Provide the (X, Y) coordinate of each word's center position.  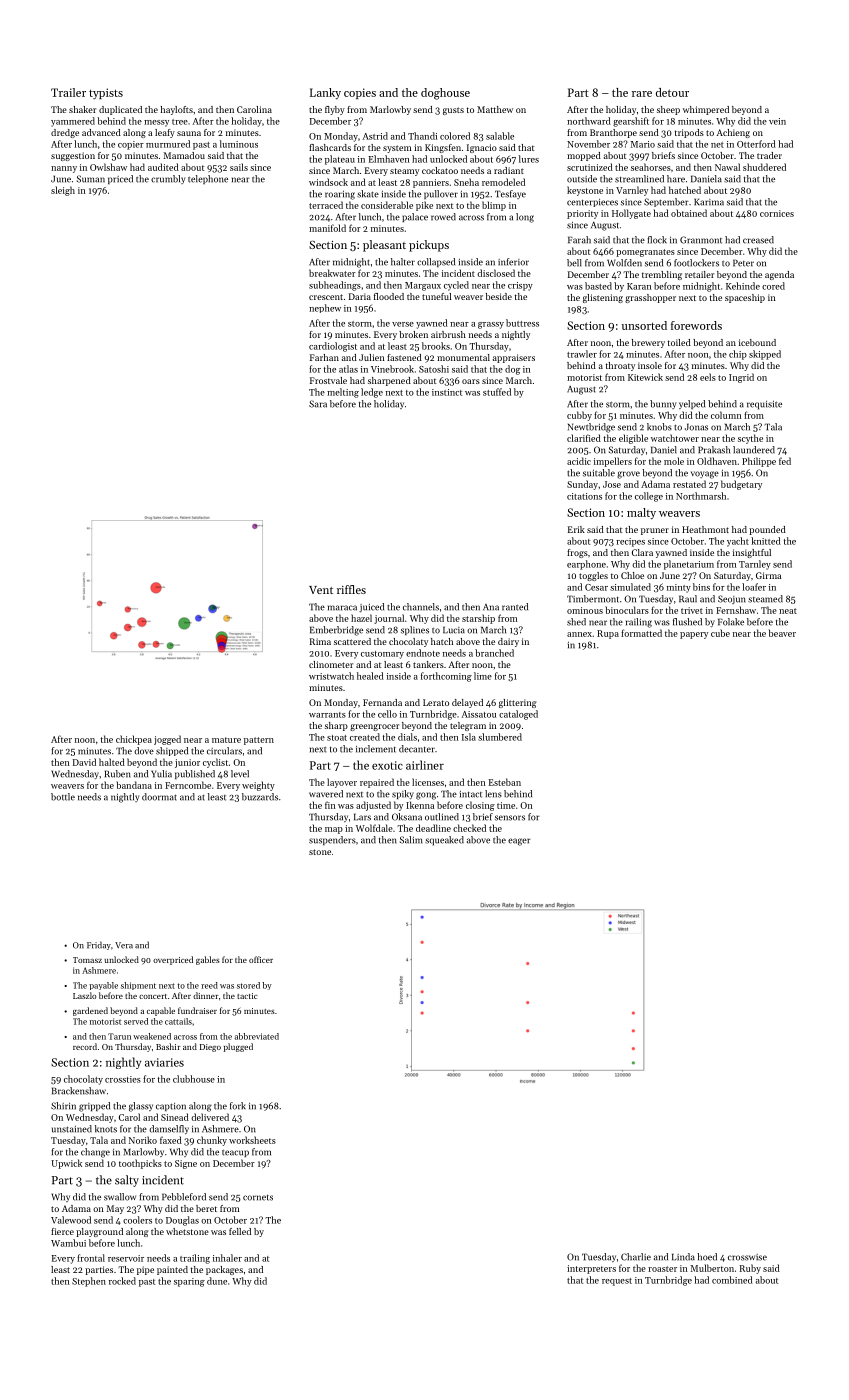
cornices (777, 213)
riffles (351, 589)
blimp (494, 206)
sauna (189, 133)
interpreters (591, 1269)
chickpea (134, 740)
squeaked (444, 841)
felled (240, 1231)
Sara (318, 404)
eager (519, 842)
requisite (764, 405)
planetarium (689, 565)
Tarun (119, 1036)
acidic (579, 461)
